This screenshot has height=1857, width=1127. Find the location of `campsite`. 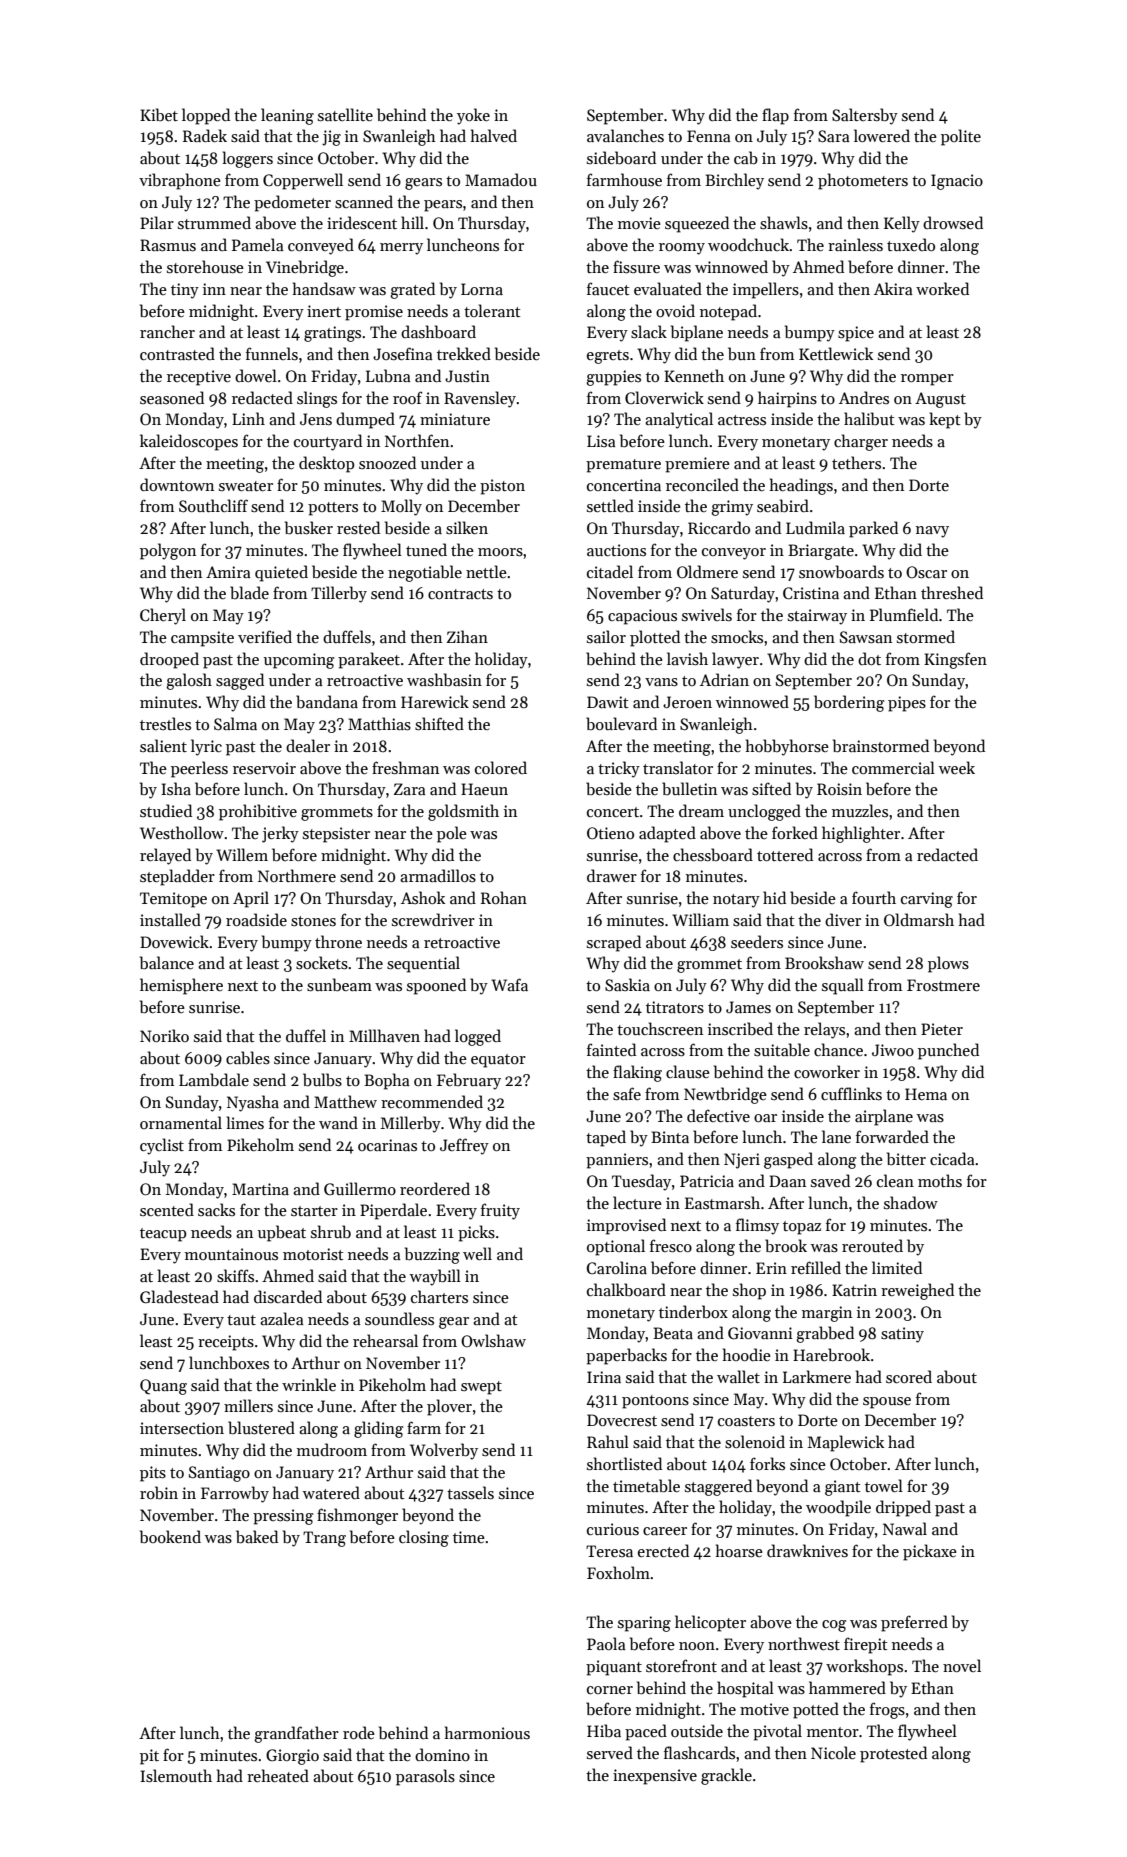

campsite is located at coordinates (202, 639).
